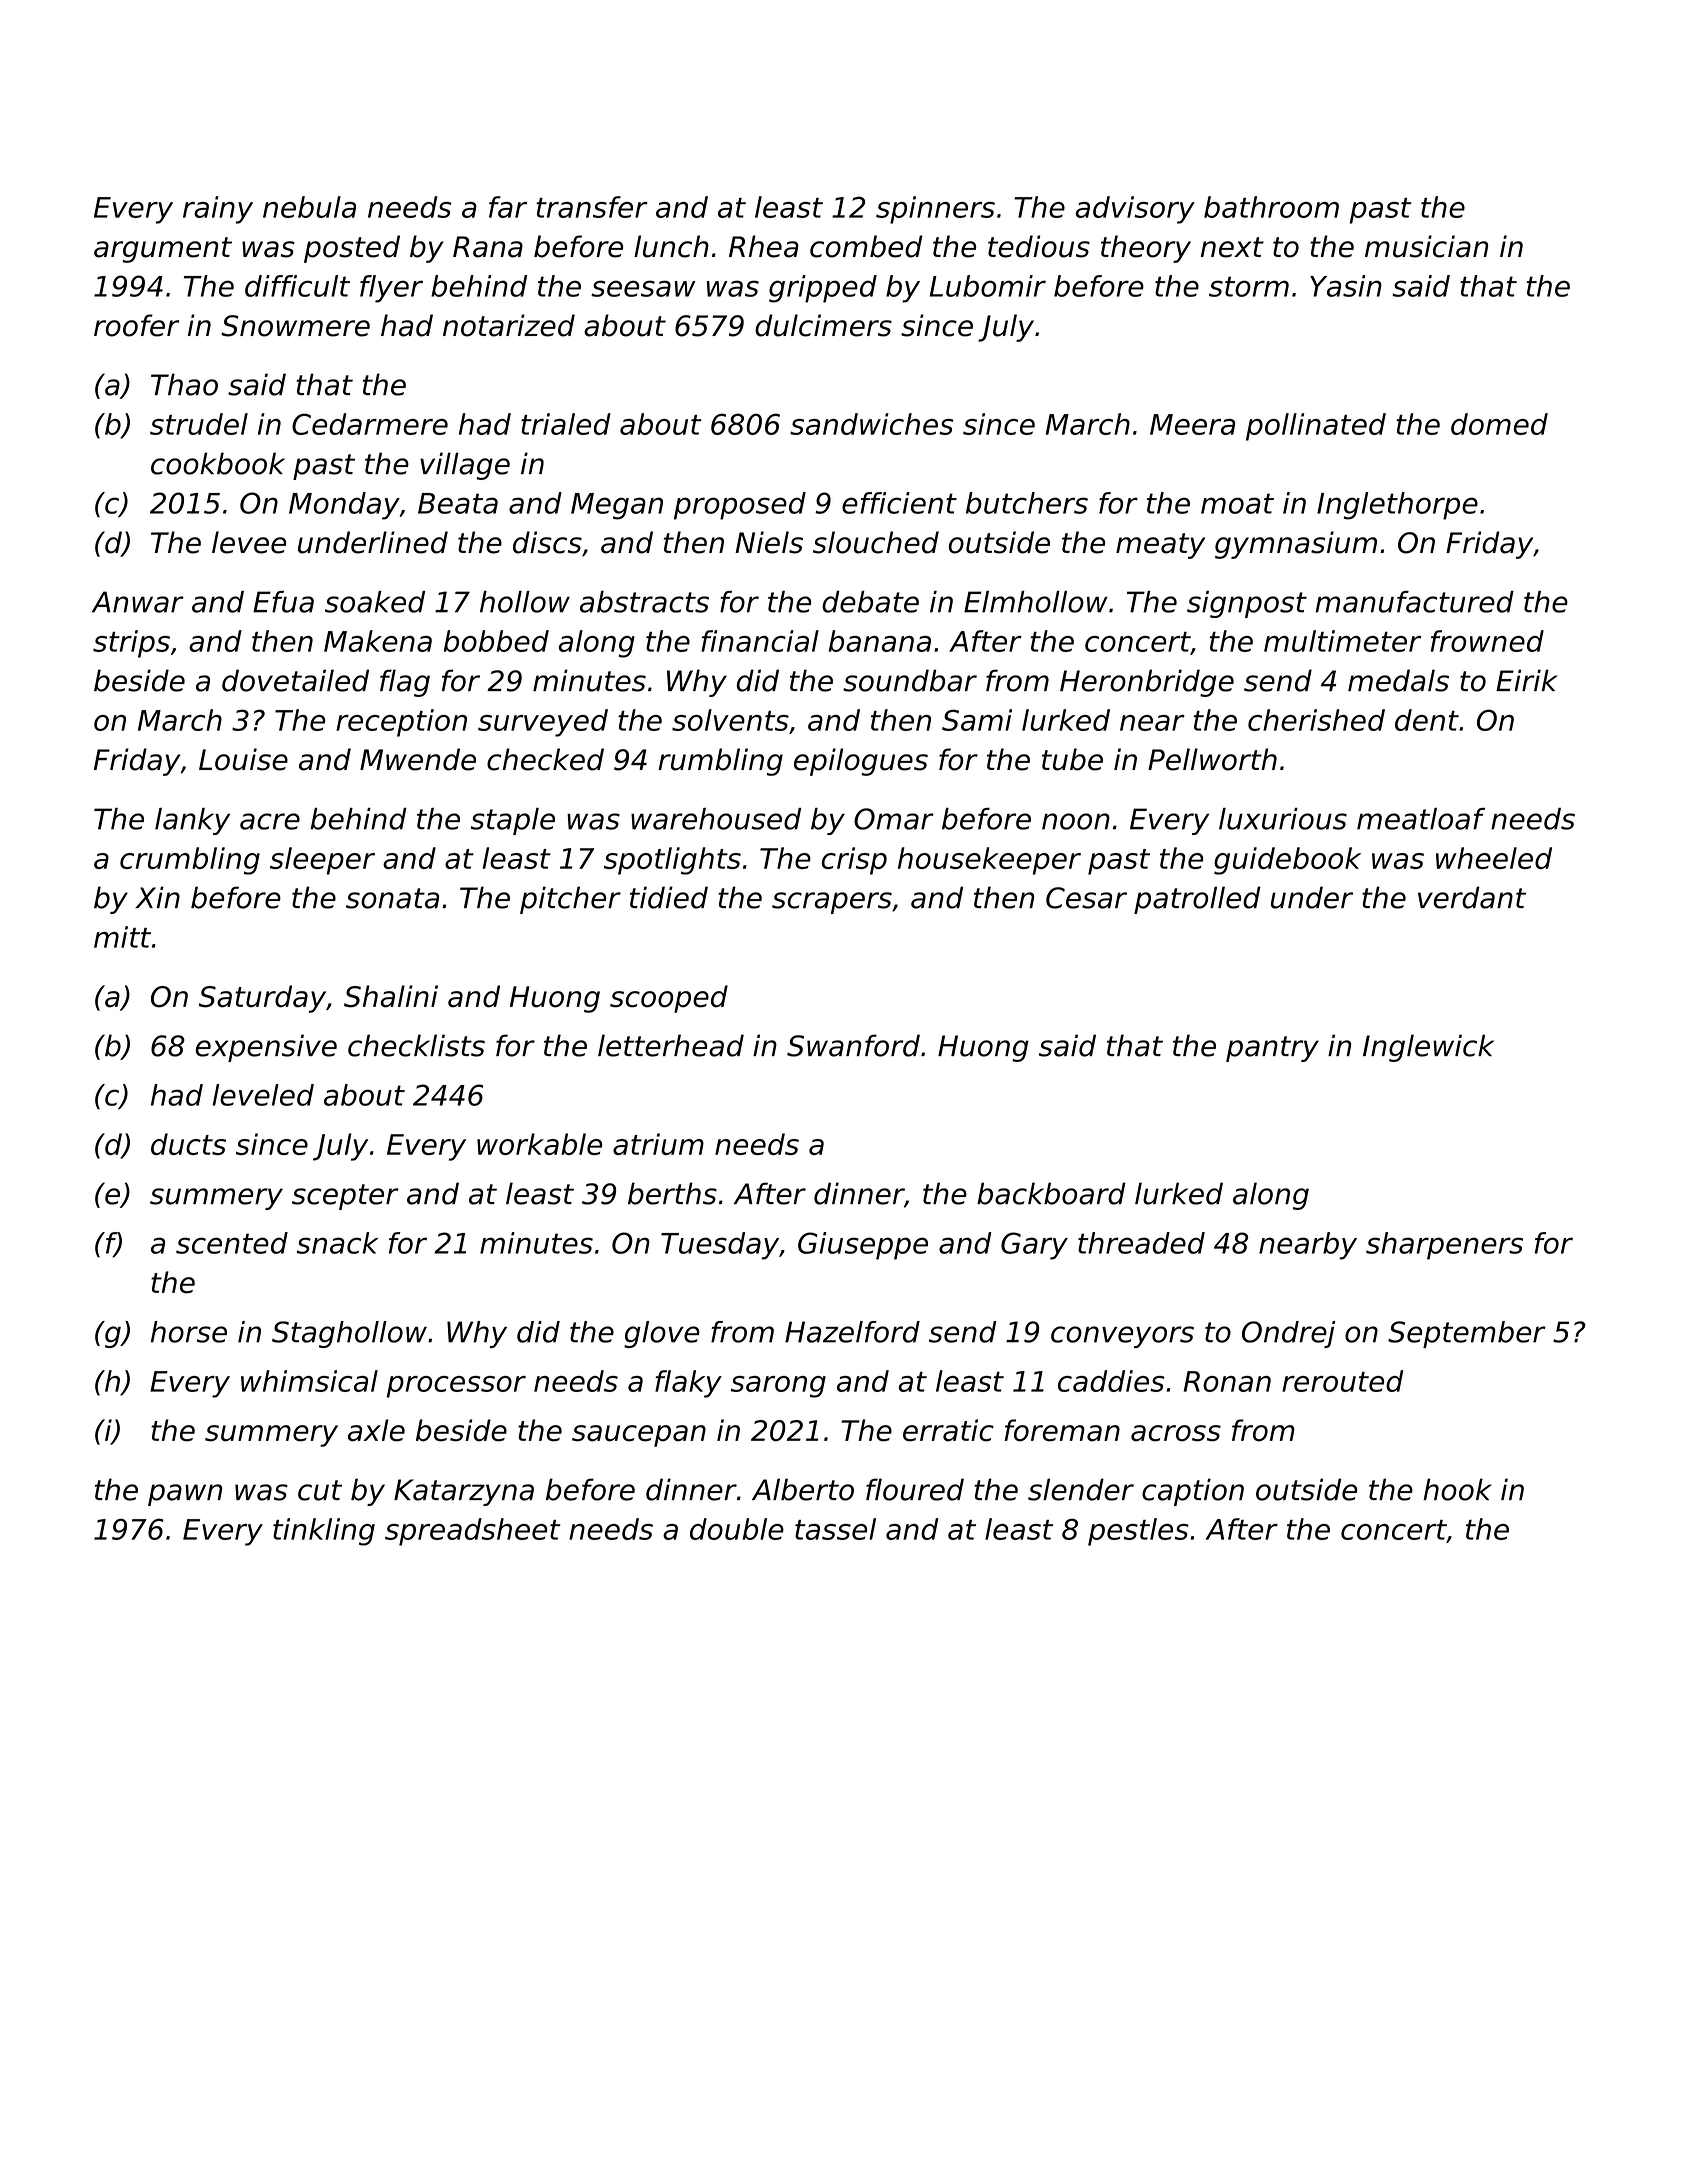 The height and width of the screenshot is (2178, 1683). I want to click on hook, so click(1457, 1489).
